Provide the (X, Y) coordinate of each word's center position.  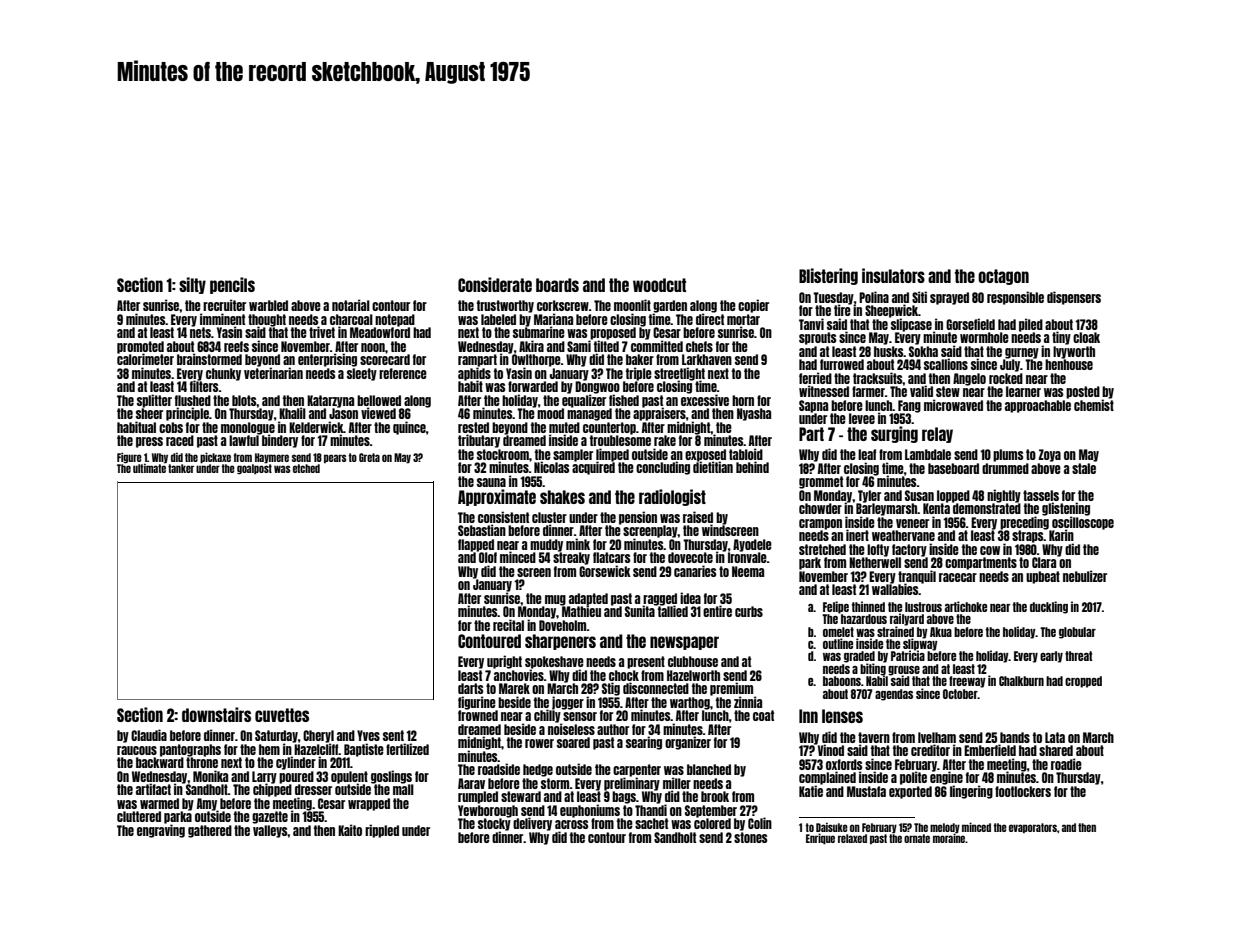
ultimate (149, 468)
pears (335, 458)
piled (1031, 325)
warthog (690, 703)
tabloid (746, 454)
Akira (531, 346)
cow (990, 550)
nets (200, 332)
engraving (161, 831)
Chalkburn (1021, 681)
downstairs (216, 714)
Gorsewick (605, 571)
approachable (1038, 406)
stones (751, 837)
